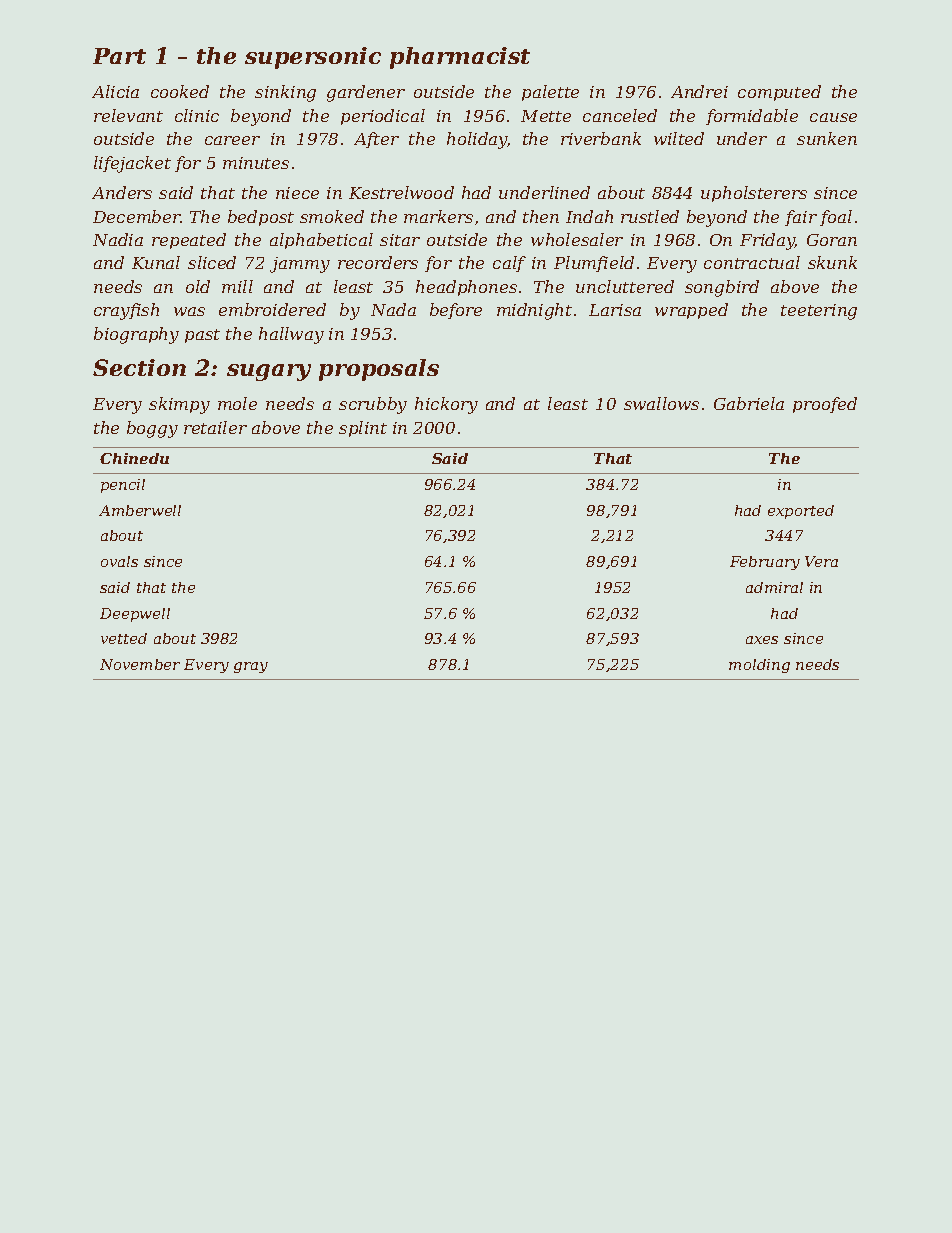  What do you see at coordinates (313, 58) in the screenshot?
I see `supersonic` at bounding box center [313, 58].
